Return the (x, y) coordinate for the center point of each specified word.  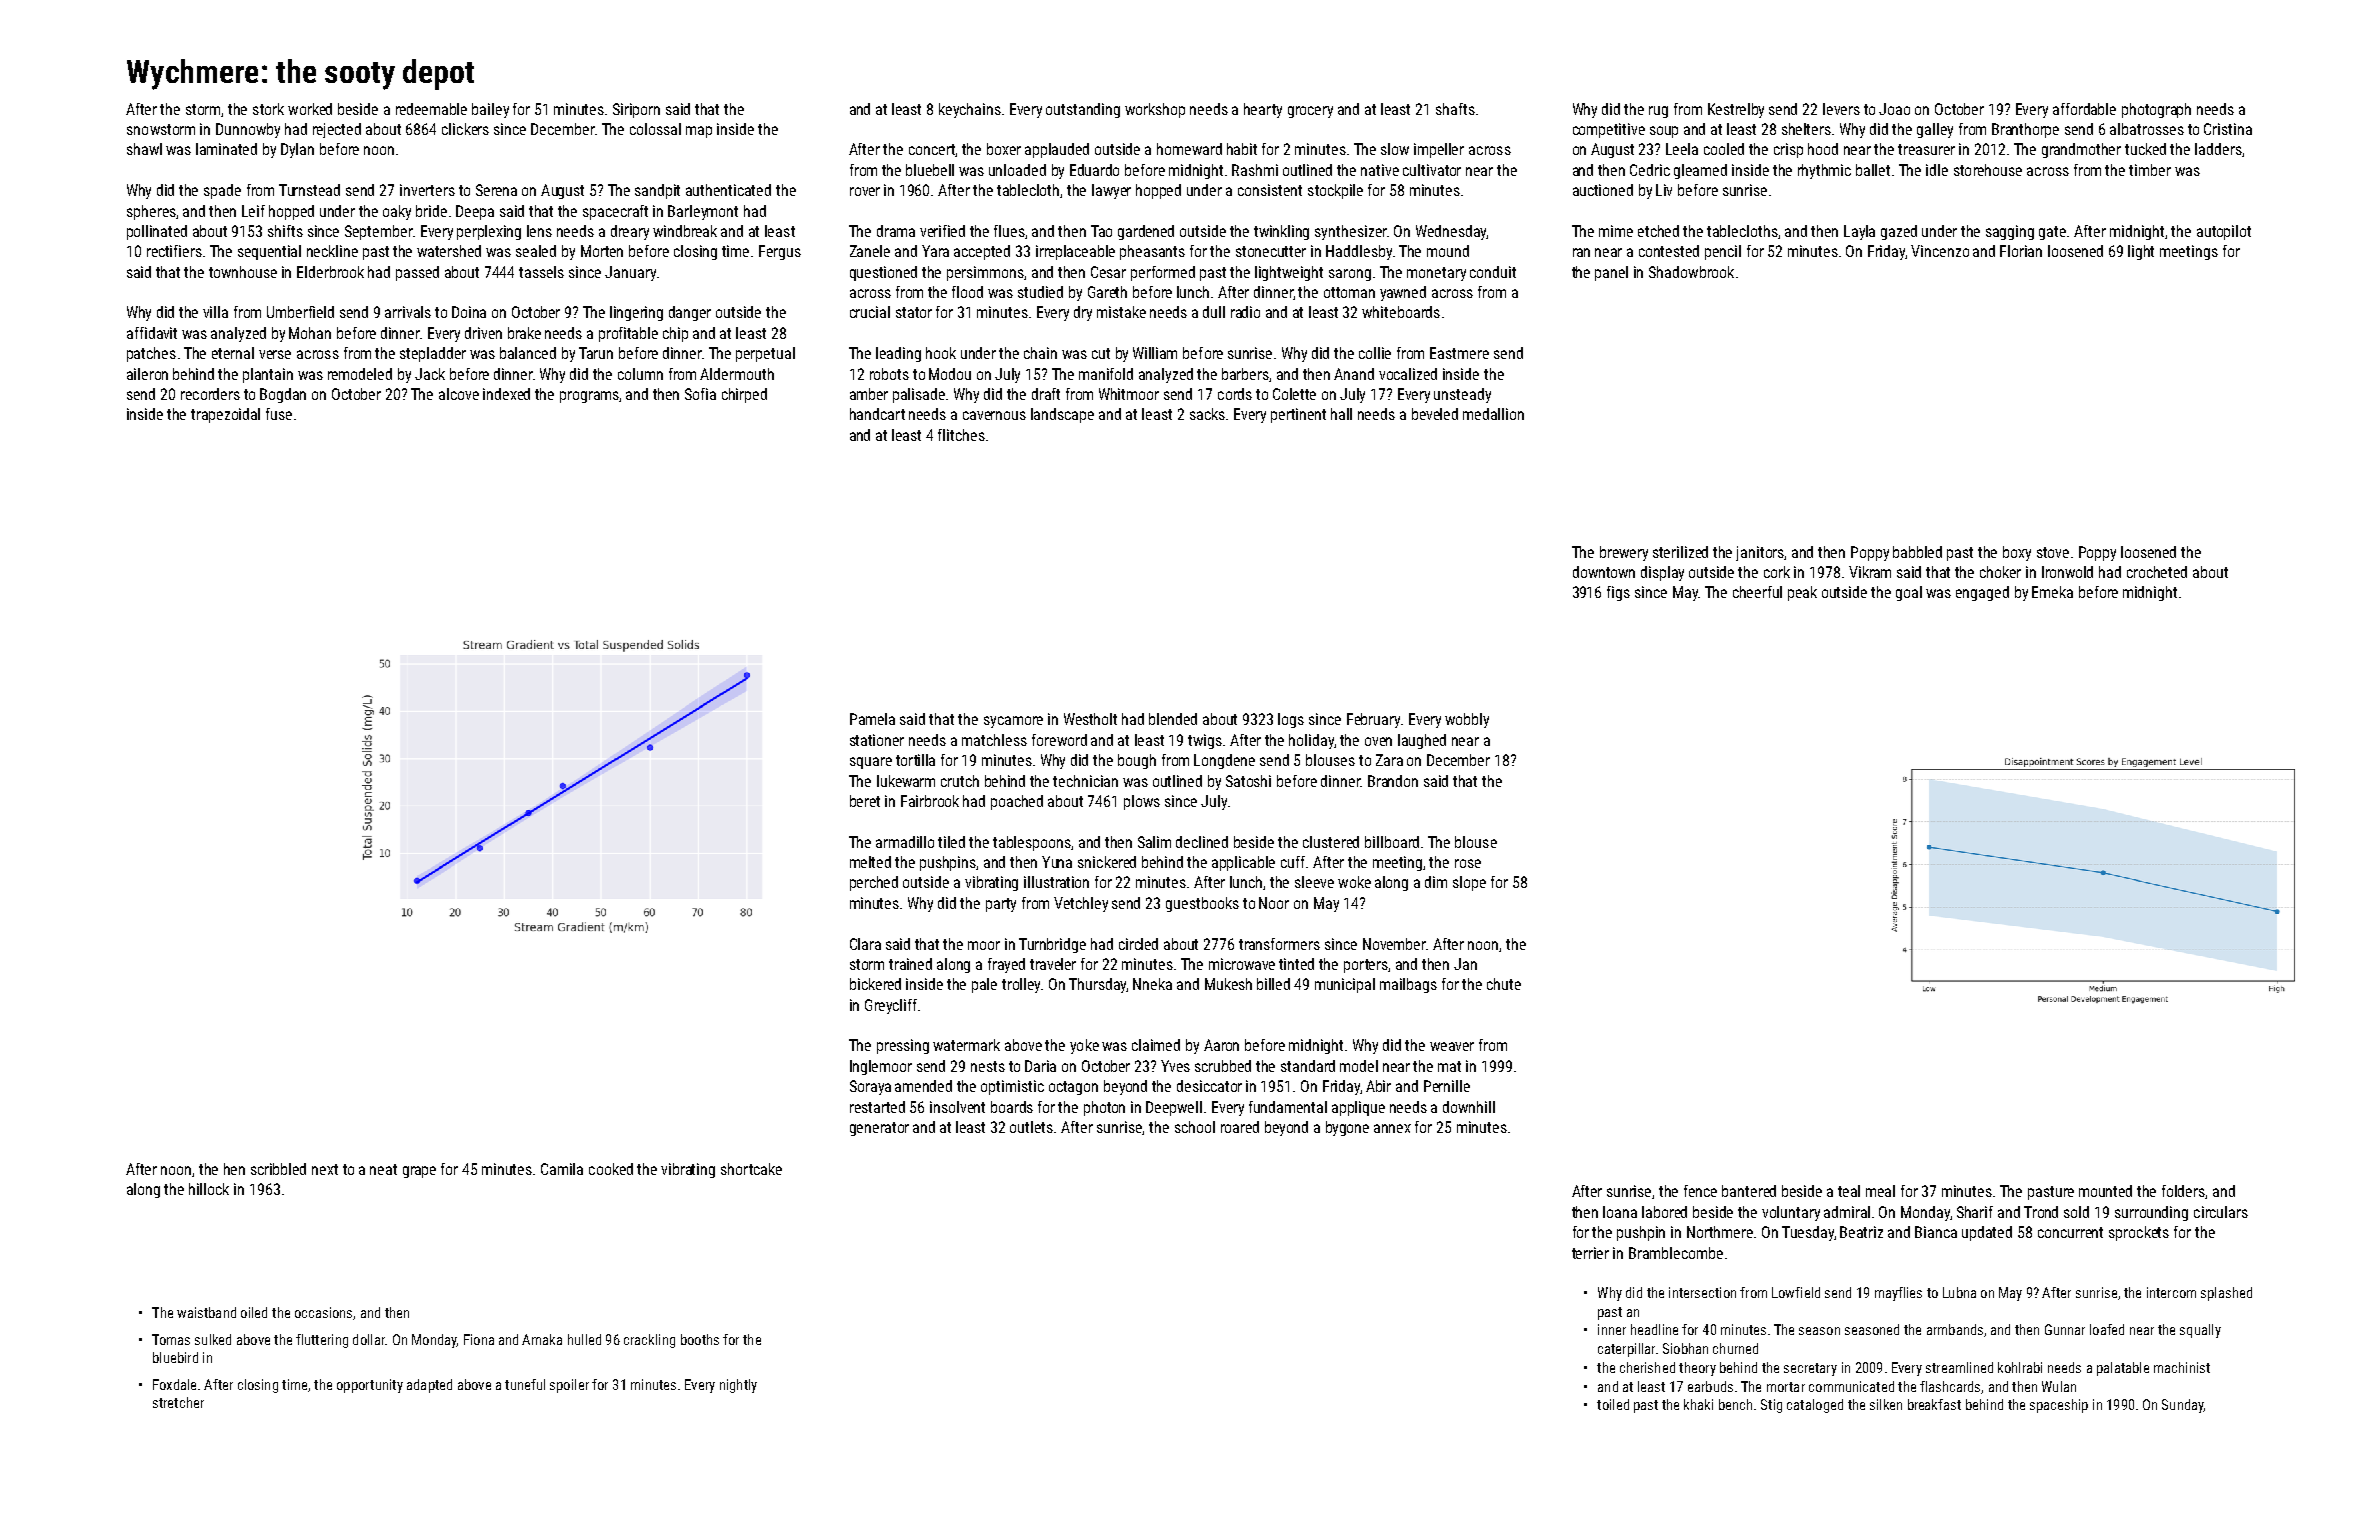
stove (2053, 552)
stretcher (178, 1402)
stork (268, 109)
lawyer (1111, 191)
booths (700, 1339)
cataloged (1815, 1406)
